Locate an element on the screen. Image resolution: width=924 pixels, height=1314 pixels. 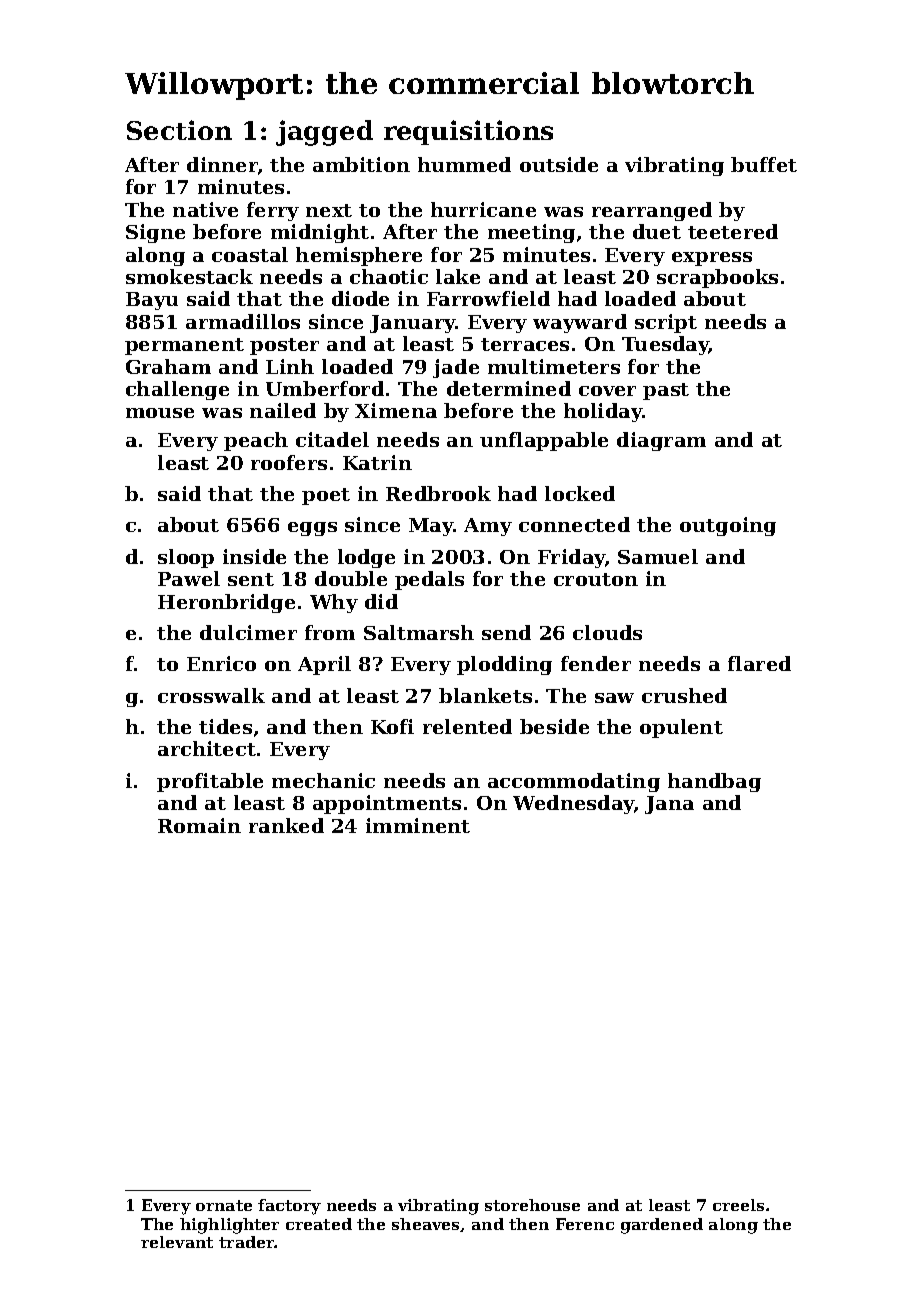
creels is located at coordinates (738, 1205).
